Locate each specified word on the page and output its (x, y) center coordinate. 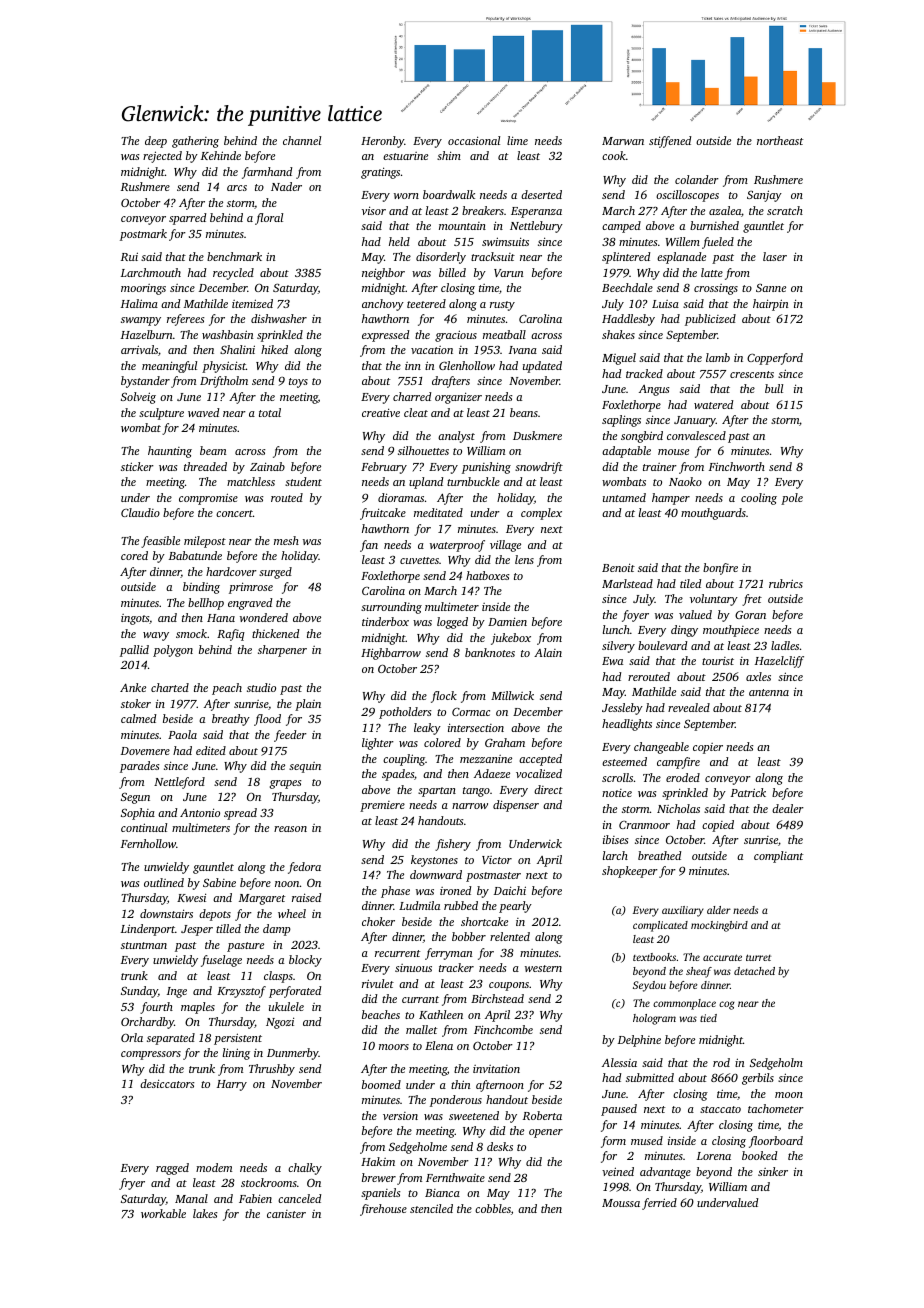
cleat (416, 412)
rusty (502, 306)
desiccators (167, 1083)
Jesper (197, 930)
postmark (143, 235)
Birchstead (497, 998)
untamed (624, 497)
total (270, 412)
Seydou (649, 986)
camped (621, 227)
